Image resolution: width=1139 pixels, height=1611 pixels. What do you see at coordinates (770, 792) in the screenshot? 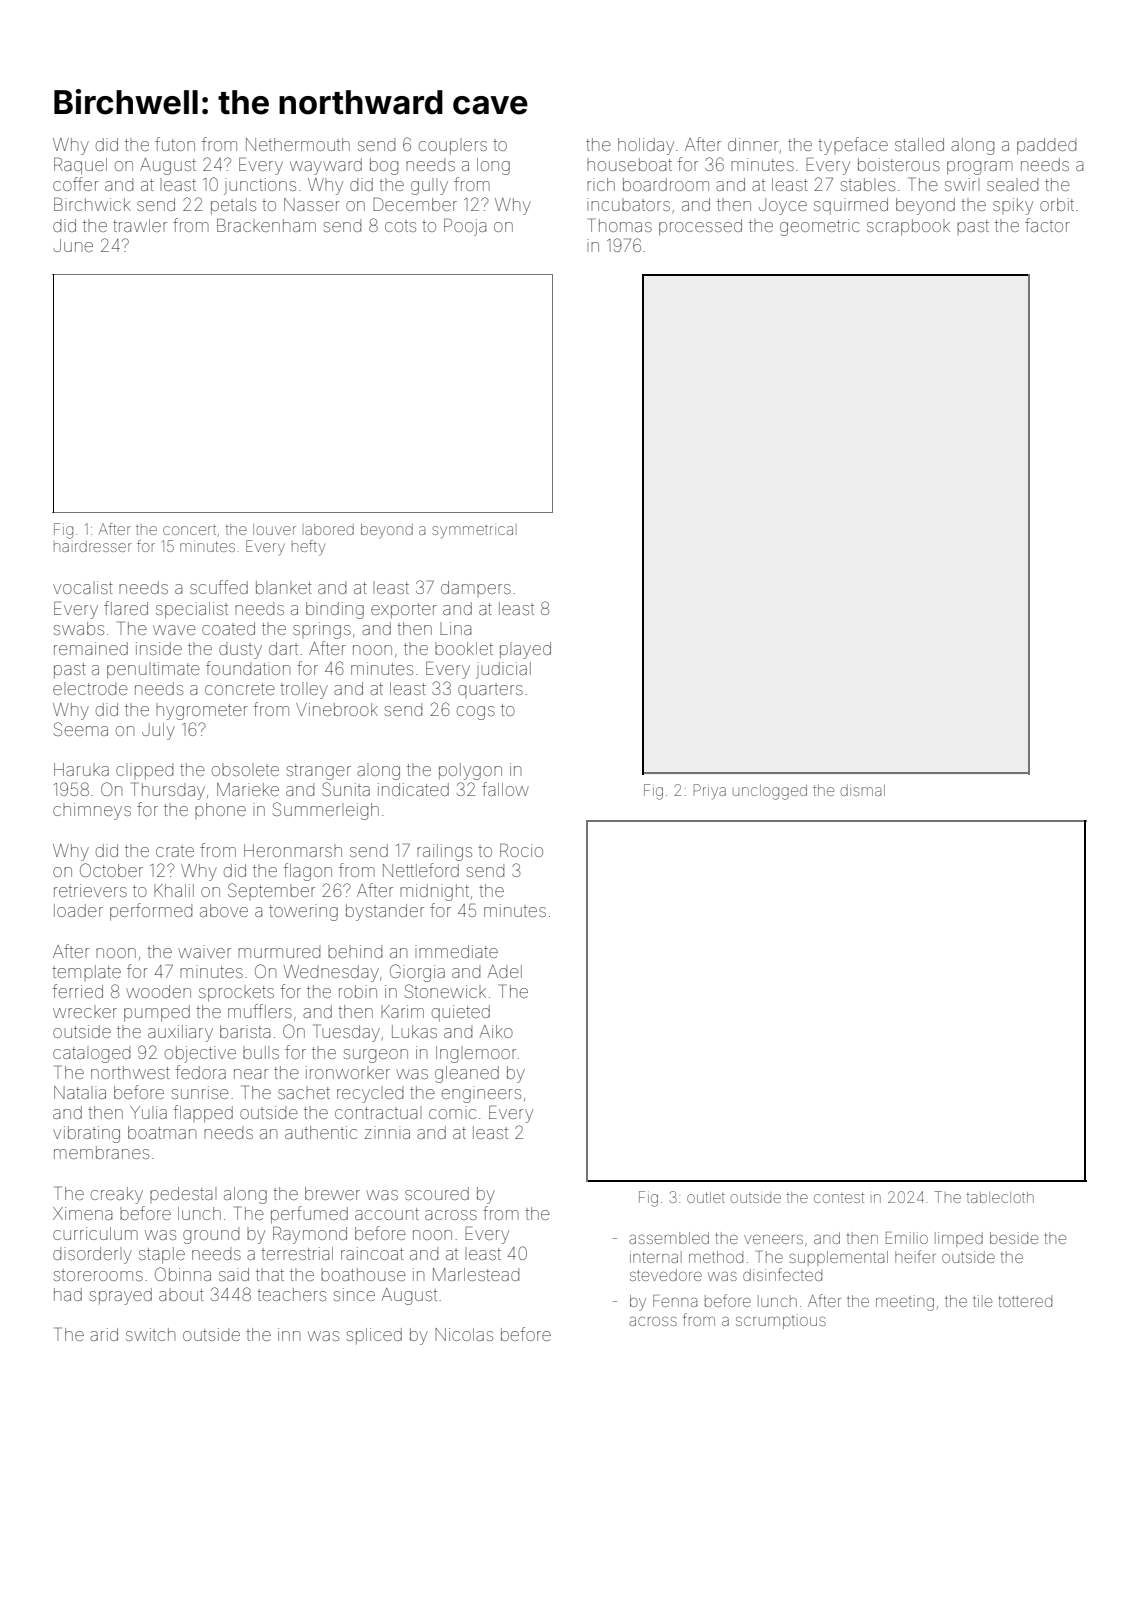
I see `unclogged` at bounding box center [770, 792].
